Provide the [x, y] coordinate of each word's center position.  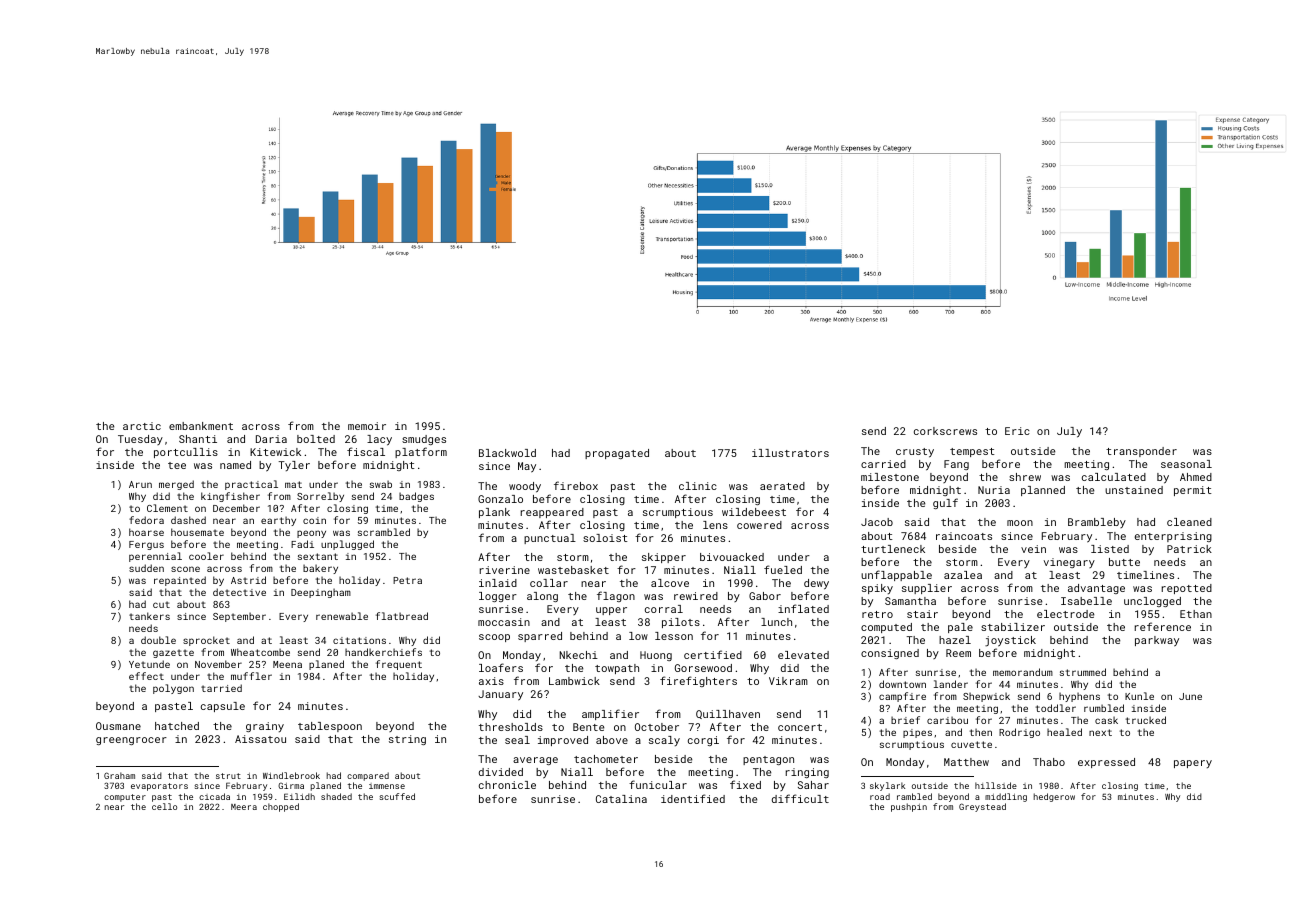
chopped [281, 807]
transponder [1141, 452]
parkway [1157, 641]
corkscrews [945, 431]
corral [664, 609]
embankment [201, 426]
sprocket [206, 641]
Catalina [621, 799]
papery [1193, 764]
